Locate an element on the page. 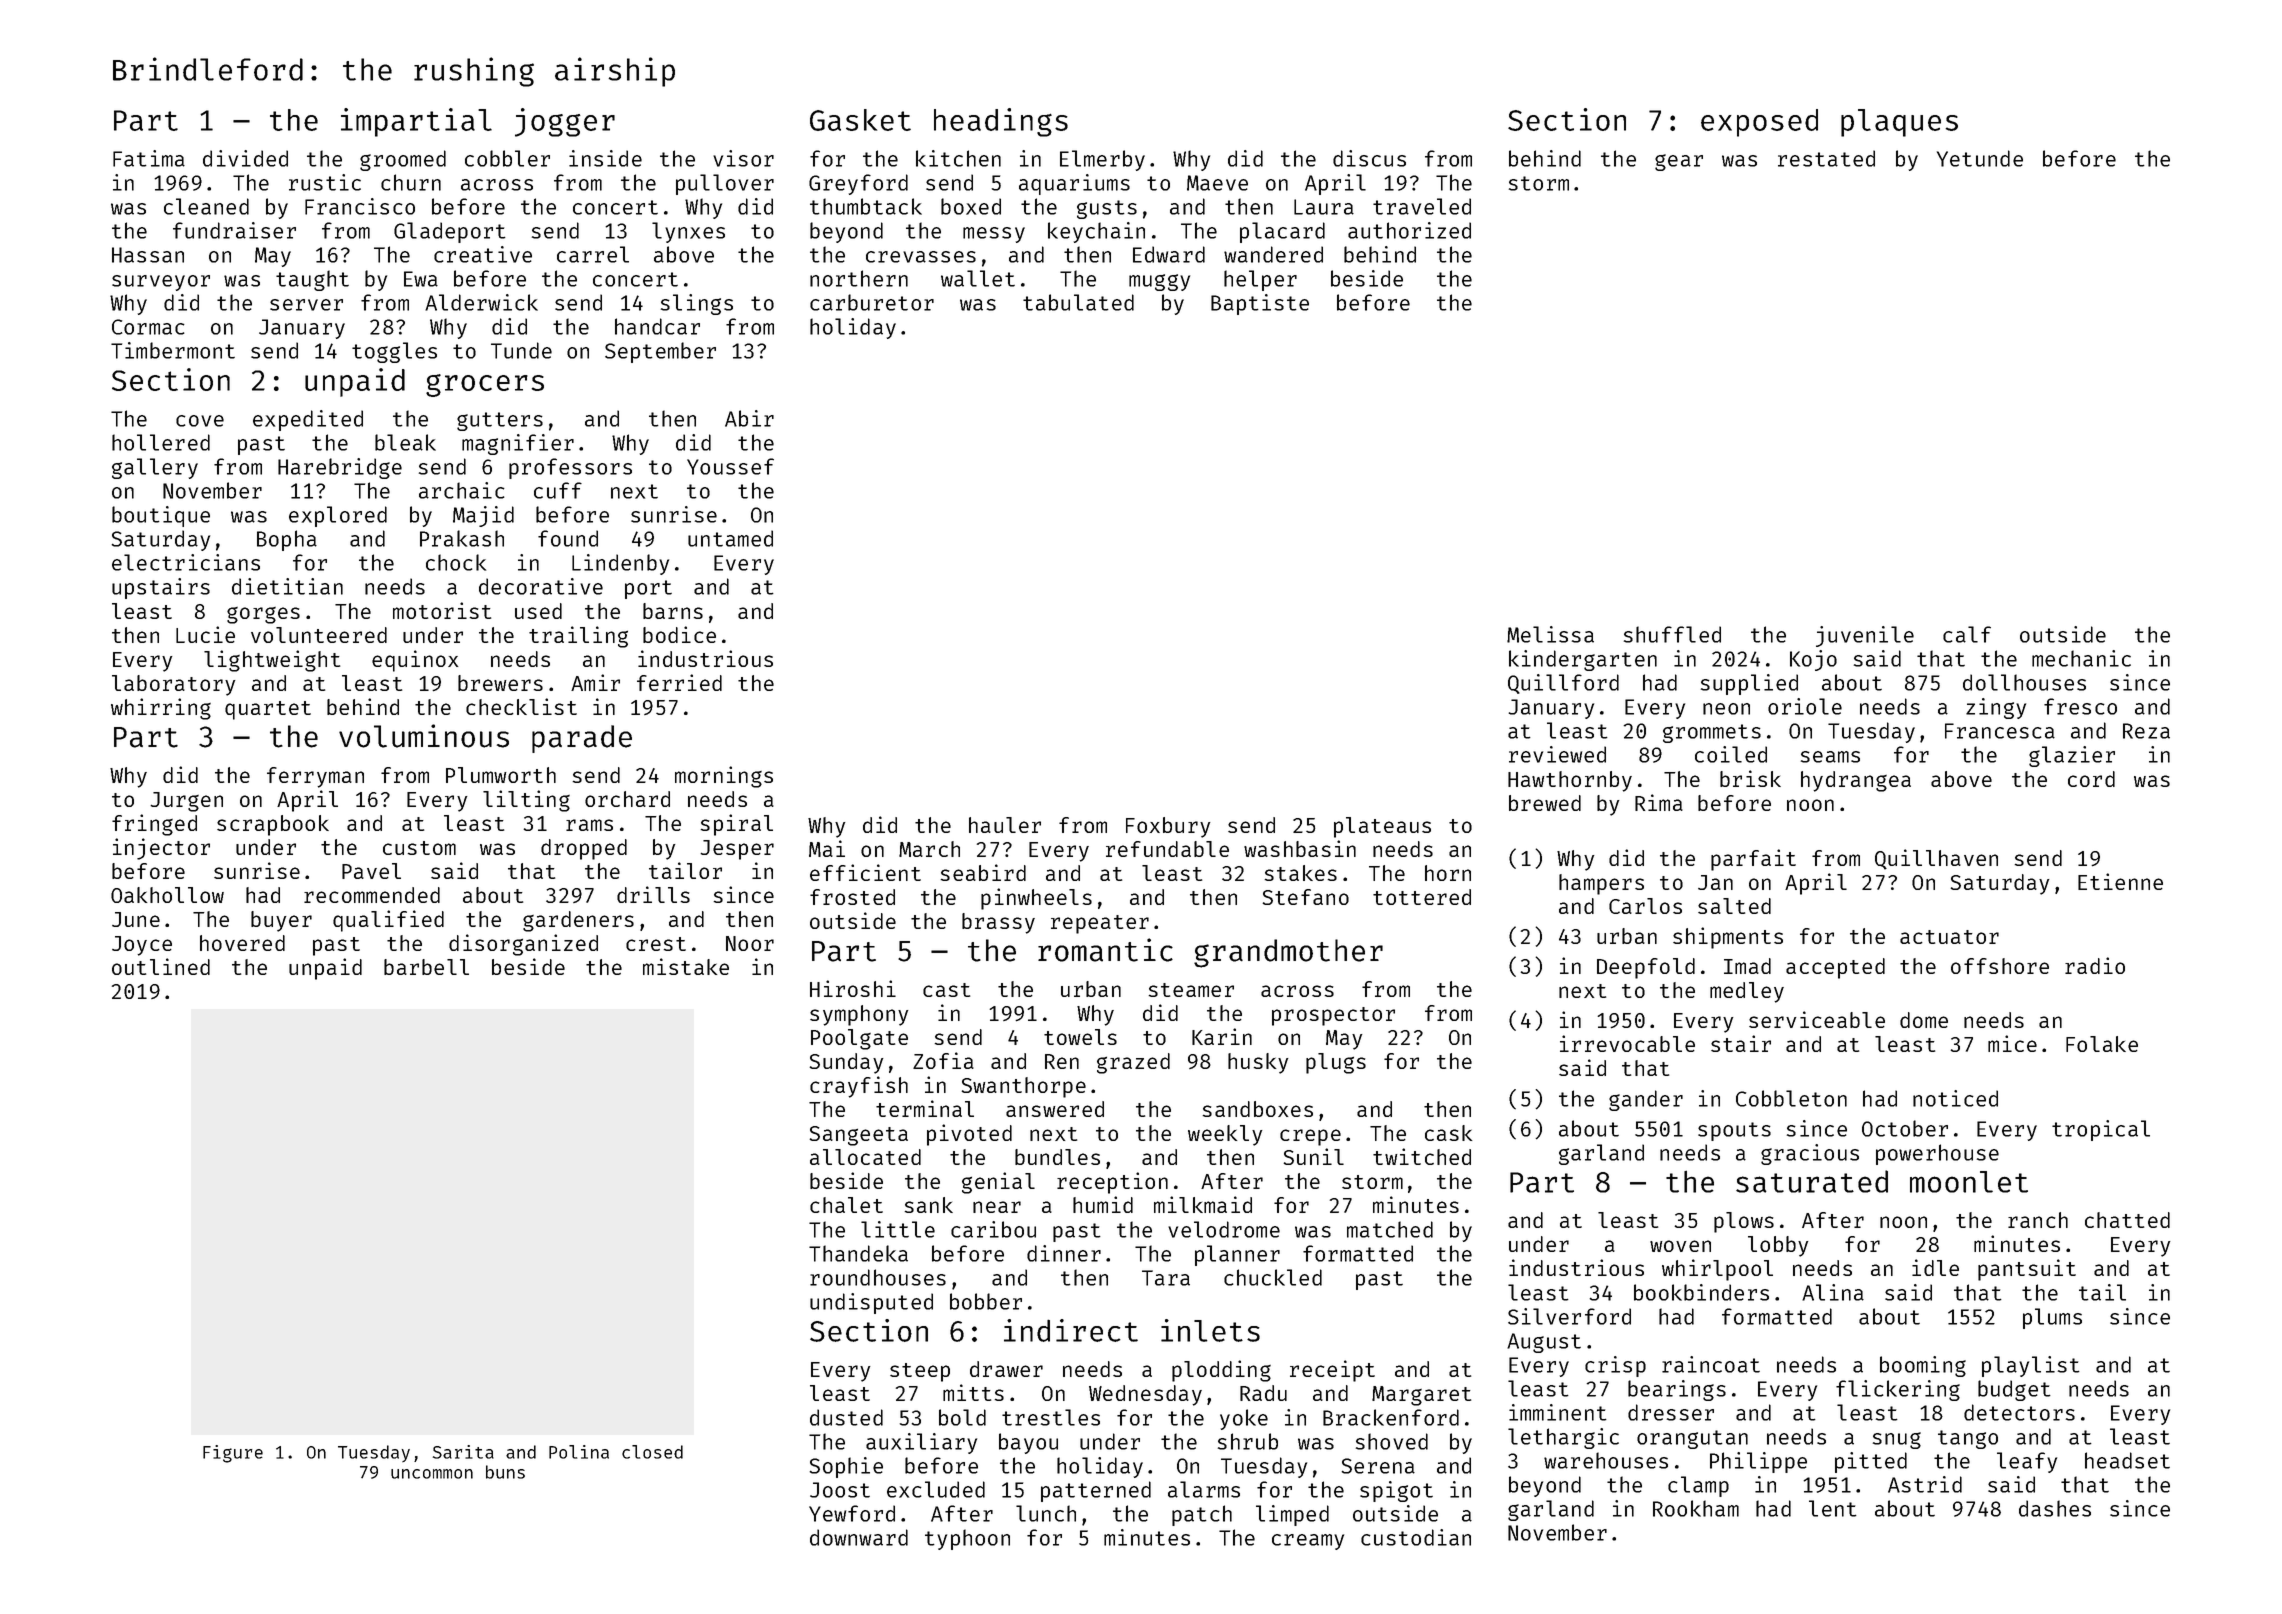 The image size is (2282, 1614). Rima is located at coordinates (1659, 802).
